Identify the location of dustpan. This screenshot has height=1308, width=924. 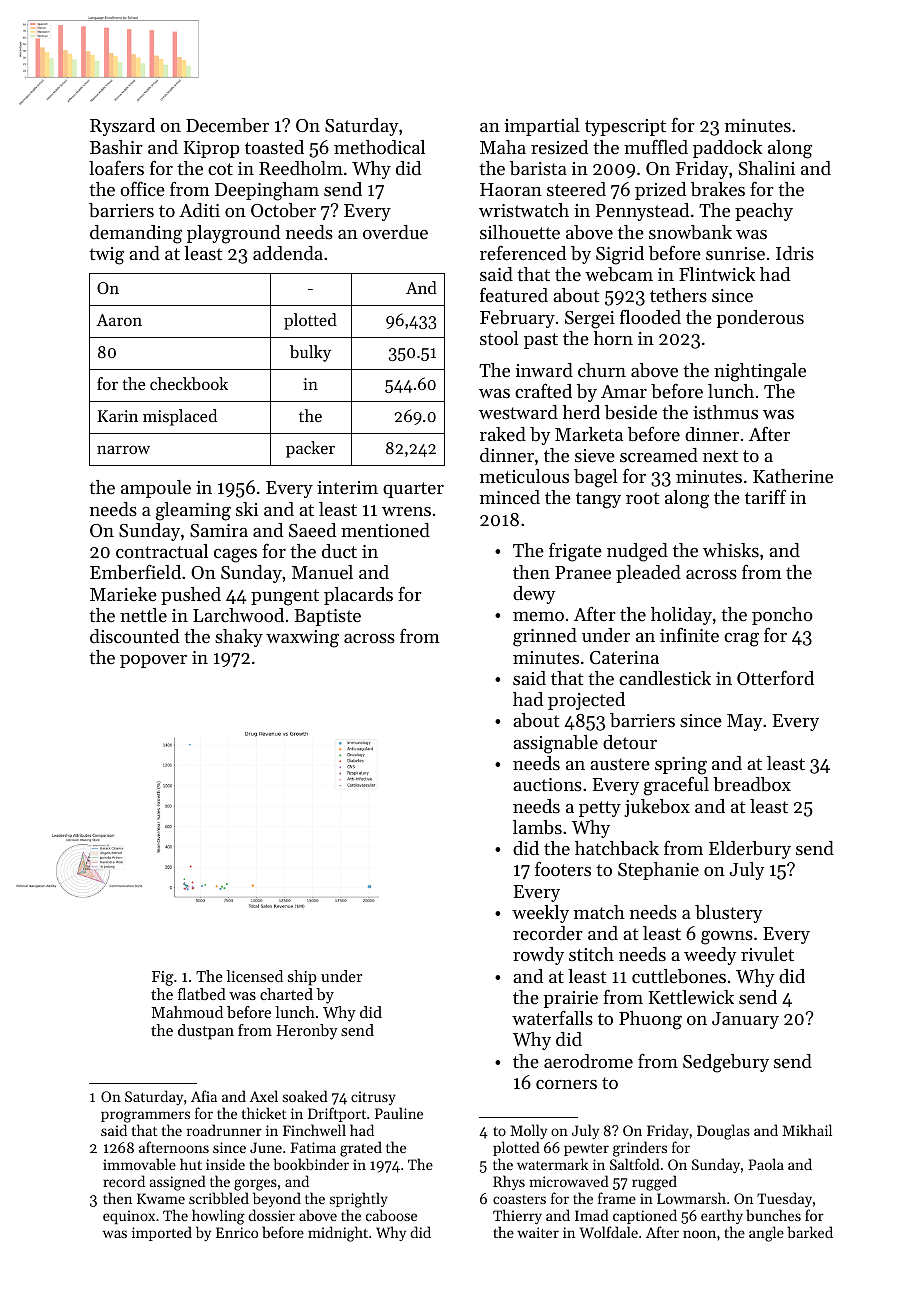
(206, 1032).
